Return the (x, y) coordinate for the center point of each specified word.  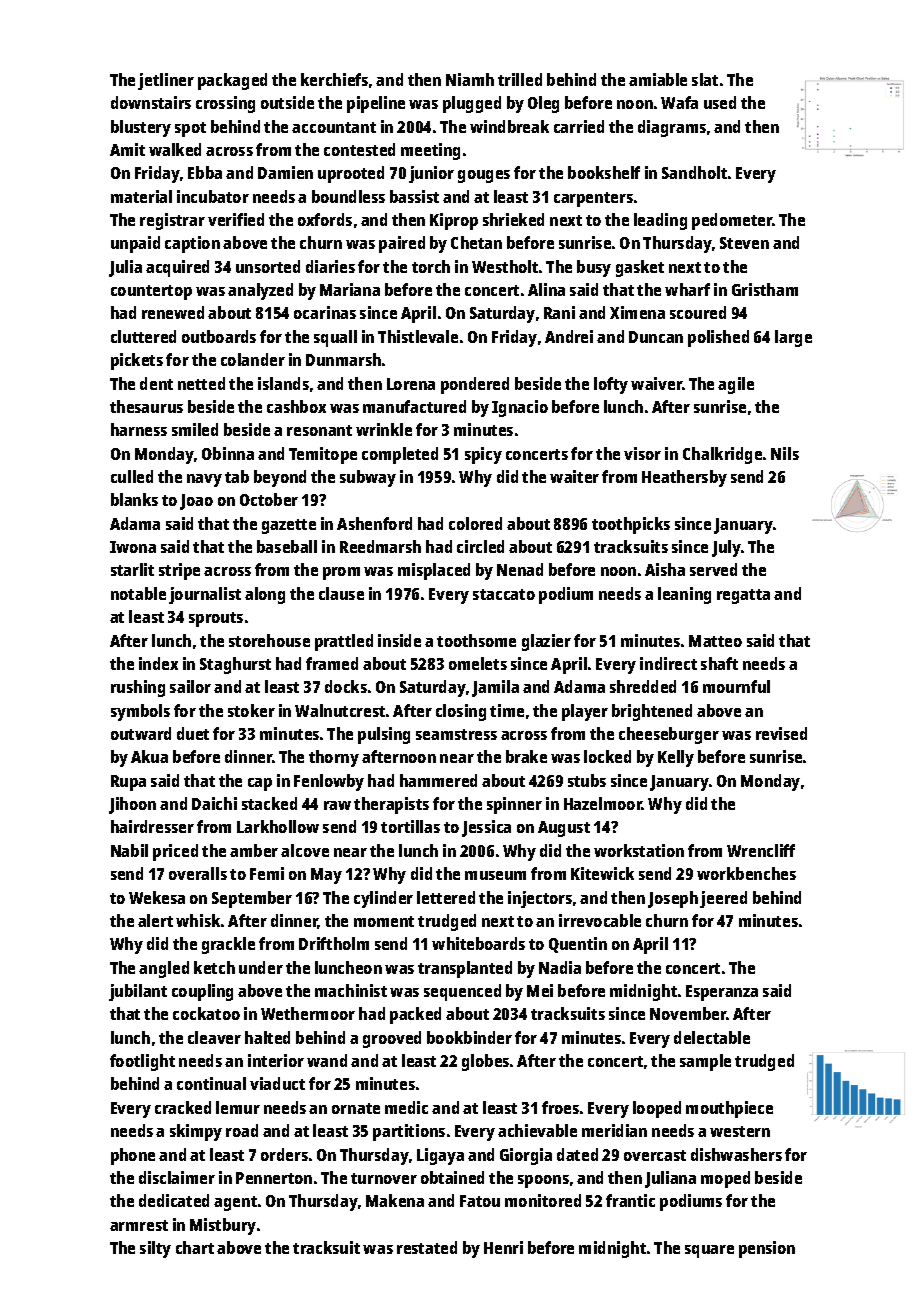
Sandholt (694, 172)
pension (767, 1249)
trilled (520, 79)
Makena (395, 1200)
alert (155, 920)
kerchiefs (334, 79)
